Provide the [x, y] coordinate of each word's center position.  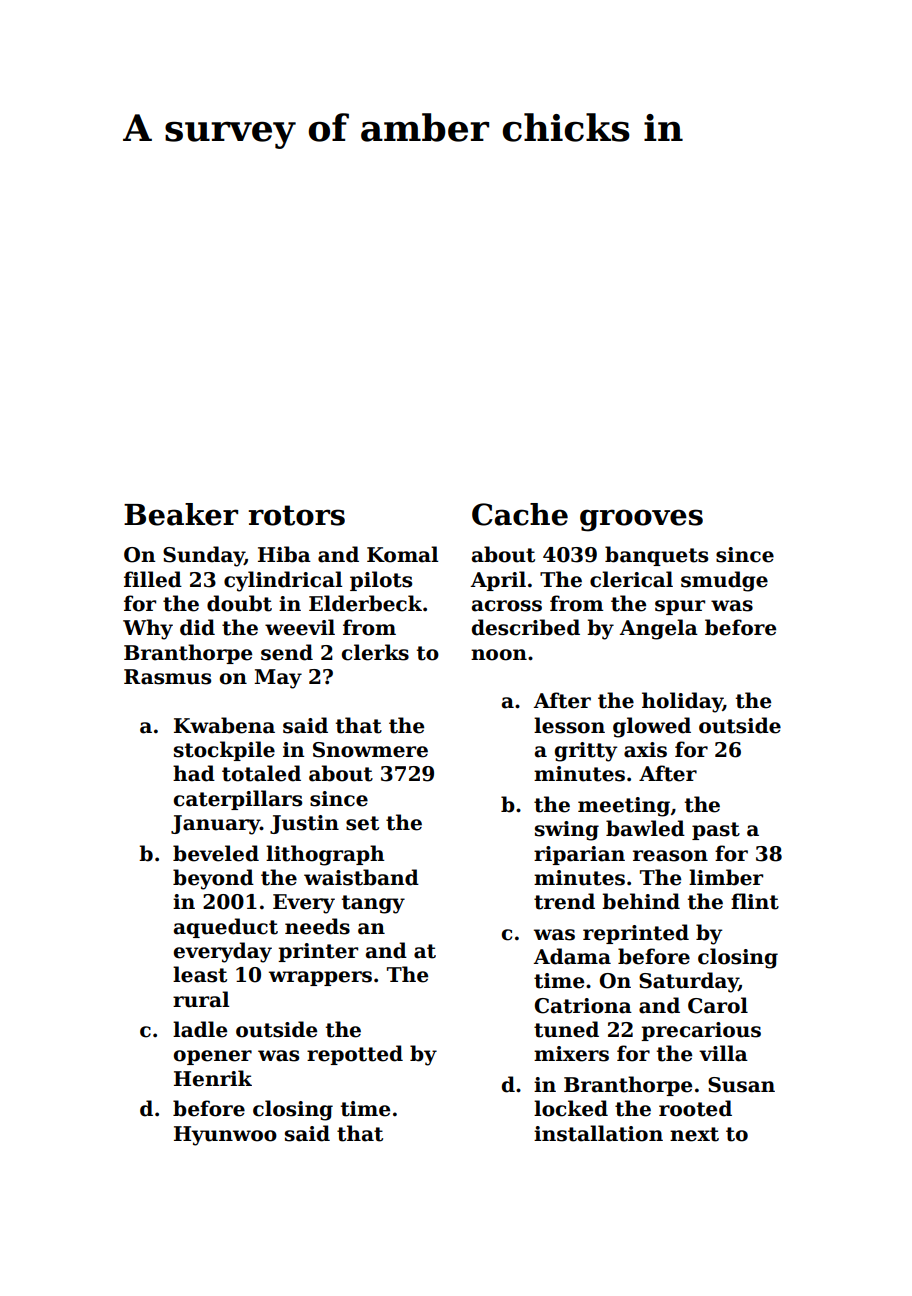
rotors [297, 515]
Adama [572, 956]
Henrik [213, 1078]
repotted [355, 1055]
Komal [402, 554]
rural [201, 999]
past [716, 831]
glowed [652, 727]
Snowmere [370, 750]
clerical [631, 579]
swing [567, 831]
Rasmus [167, 677]
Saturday [689, 982]
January [215, 825]
